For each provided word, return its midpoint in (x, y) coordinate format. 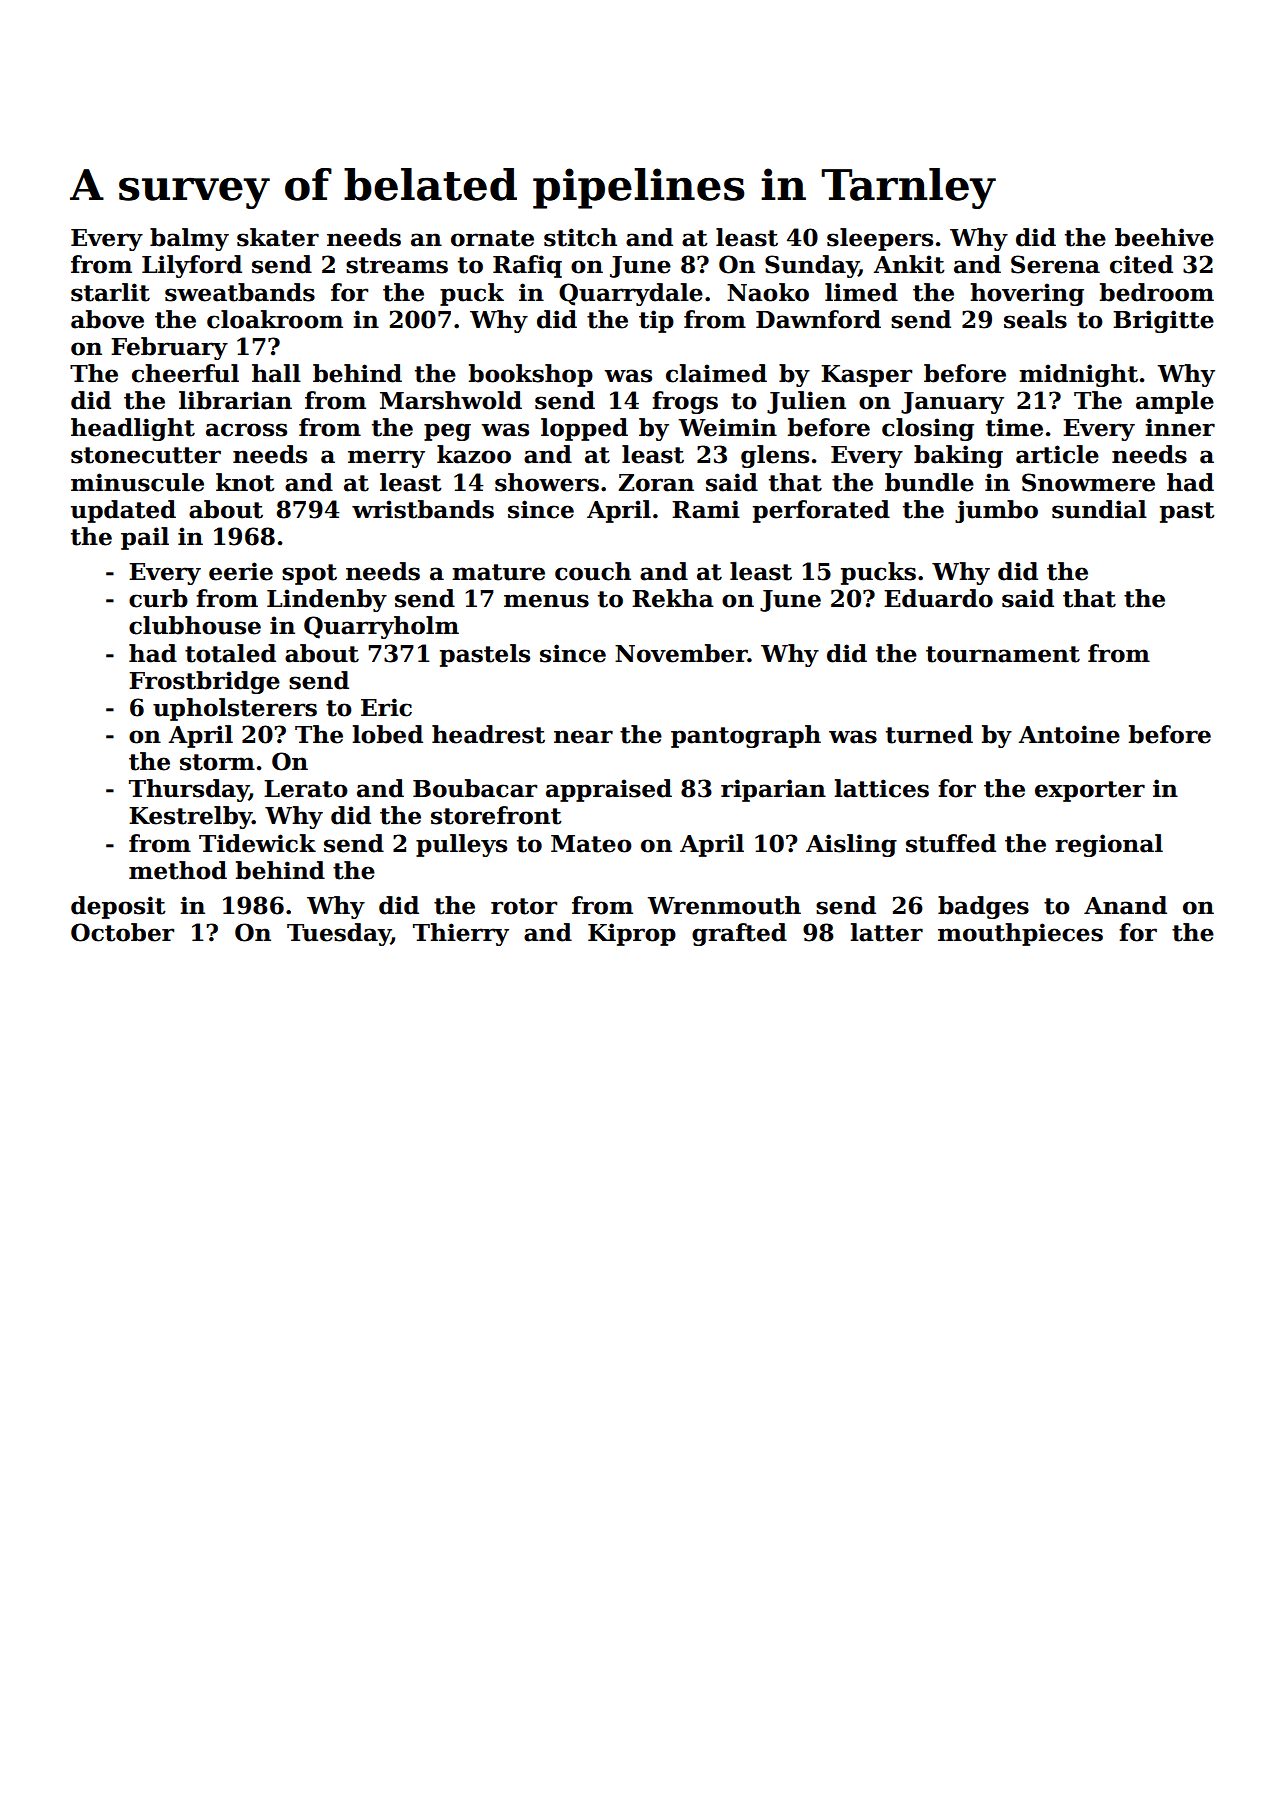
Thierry (461, 934)
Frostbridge (204, 682)
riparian (773, 790)
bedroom (1157, 292)
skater (278, 237)
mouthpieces (1020, 934)
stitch (580, 237)
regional (1109, 845)
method (178, 870)
